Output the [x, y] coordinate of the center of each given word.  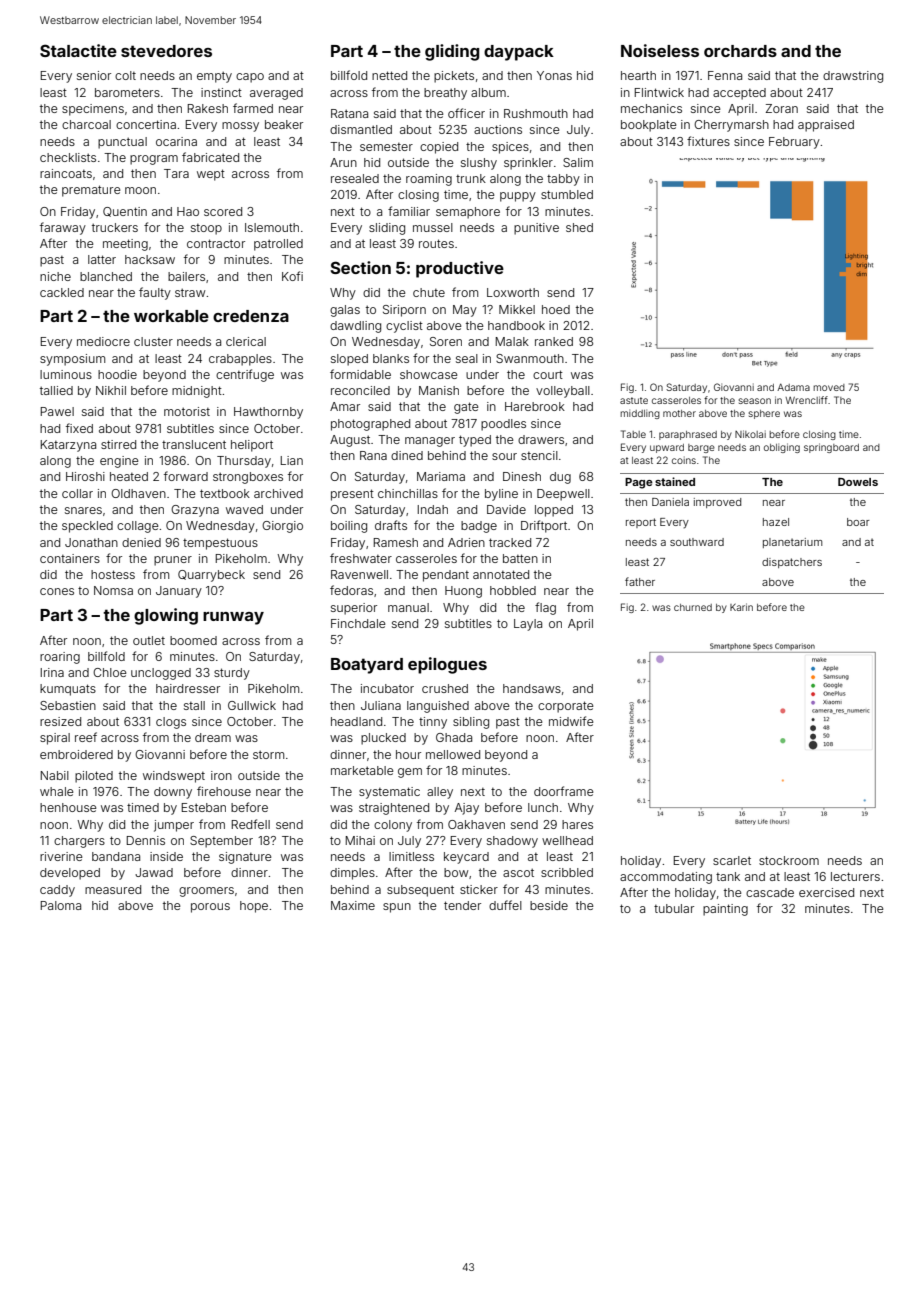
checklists [68, 157]
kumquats [68, 690]
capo [250, 78]
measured [113, 889]
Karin [741, 607]
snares [83, 510]
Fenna [725, 75]
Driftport [544, 526]
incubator [387, 688]
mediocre [103, 341]
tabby [563, 180]
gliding [452, 52]
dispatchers [792, 563]
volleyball [563, 392]
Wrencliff [806, 400]
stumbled [567, 194]
